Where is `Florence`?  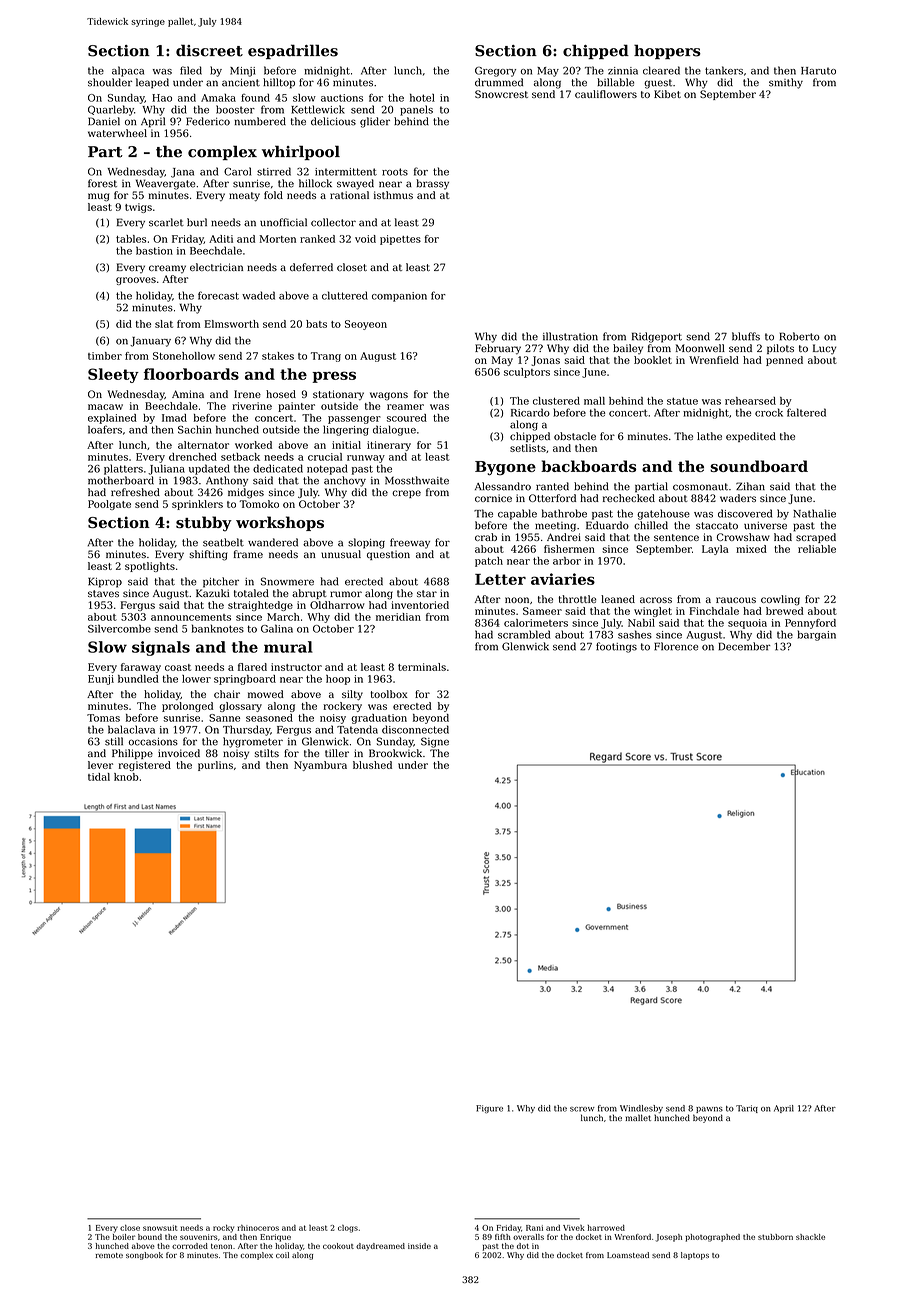
Florence is located at coordinates (676, 646).
